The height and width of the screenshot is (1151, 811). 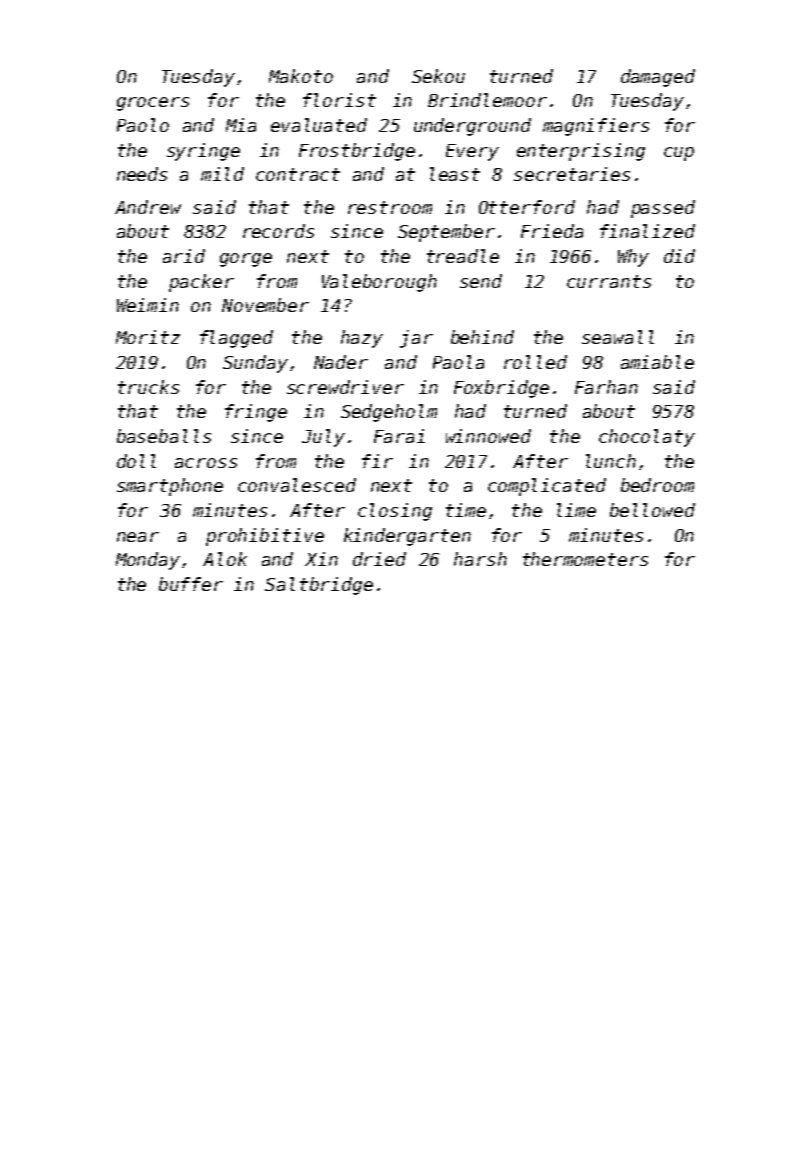 I want to click on grocers, so click(x=153, y=104).
